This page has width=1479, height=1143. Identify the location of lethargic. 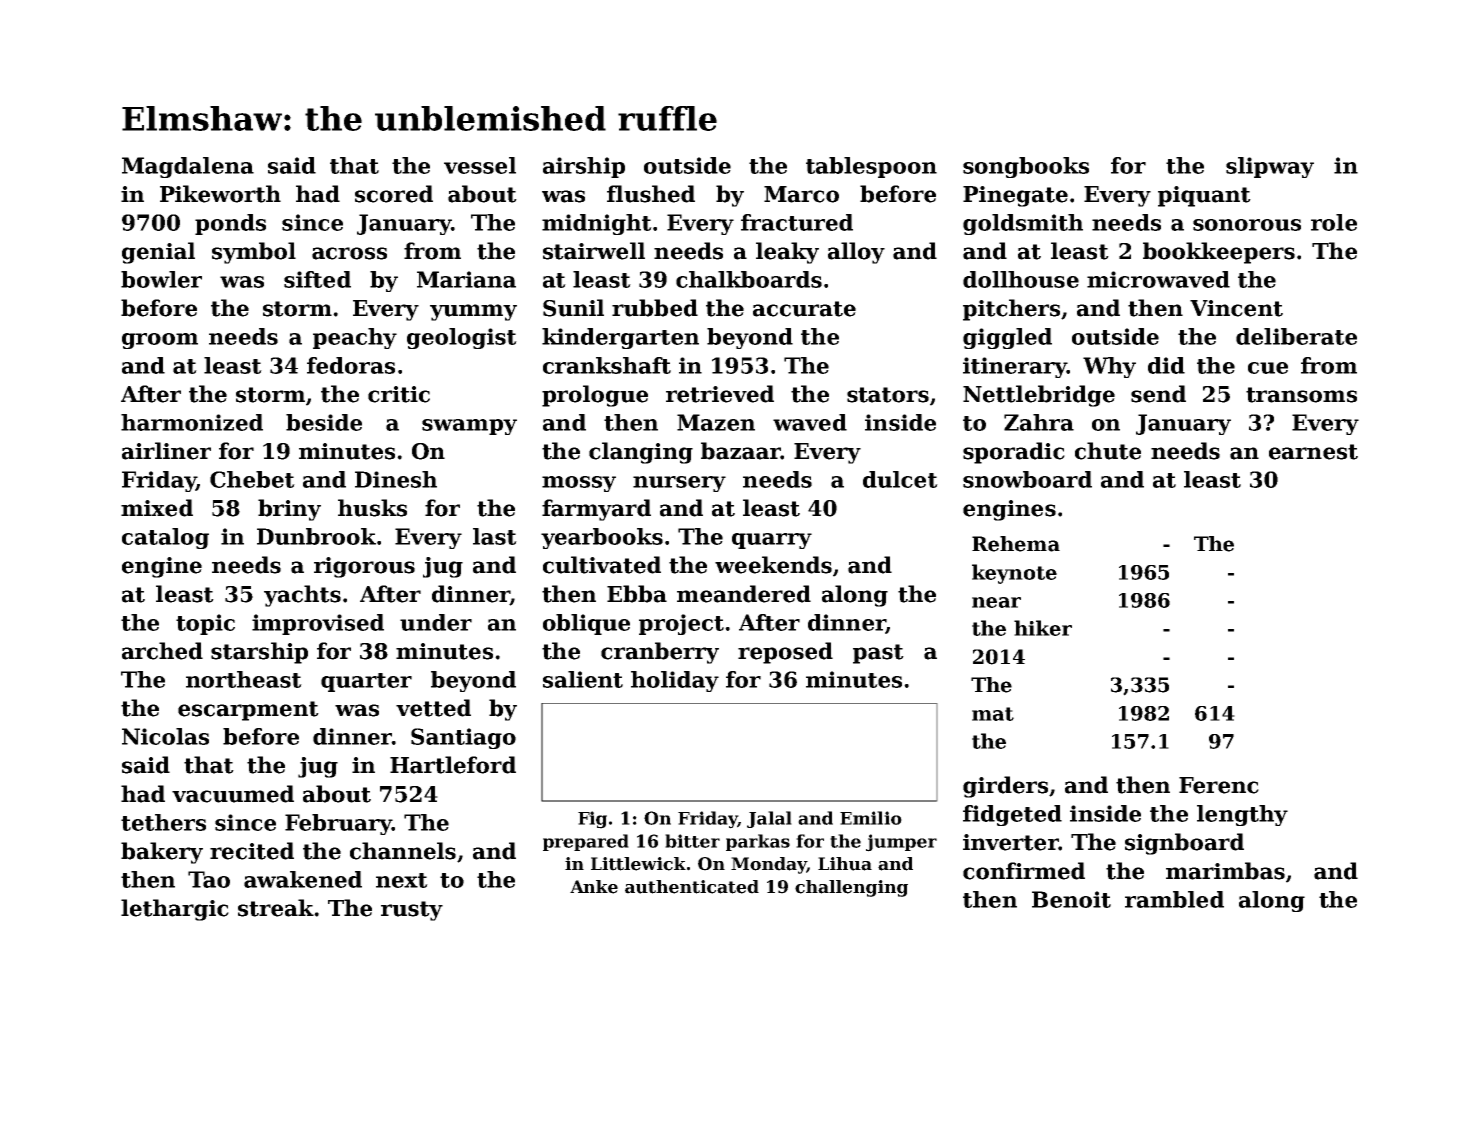
(175, 910).
